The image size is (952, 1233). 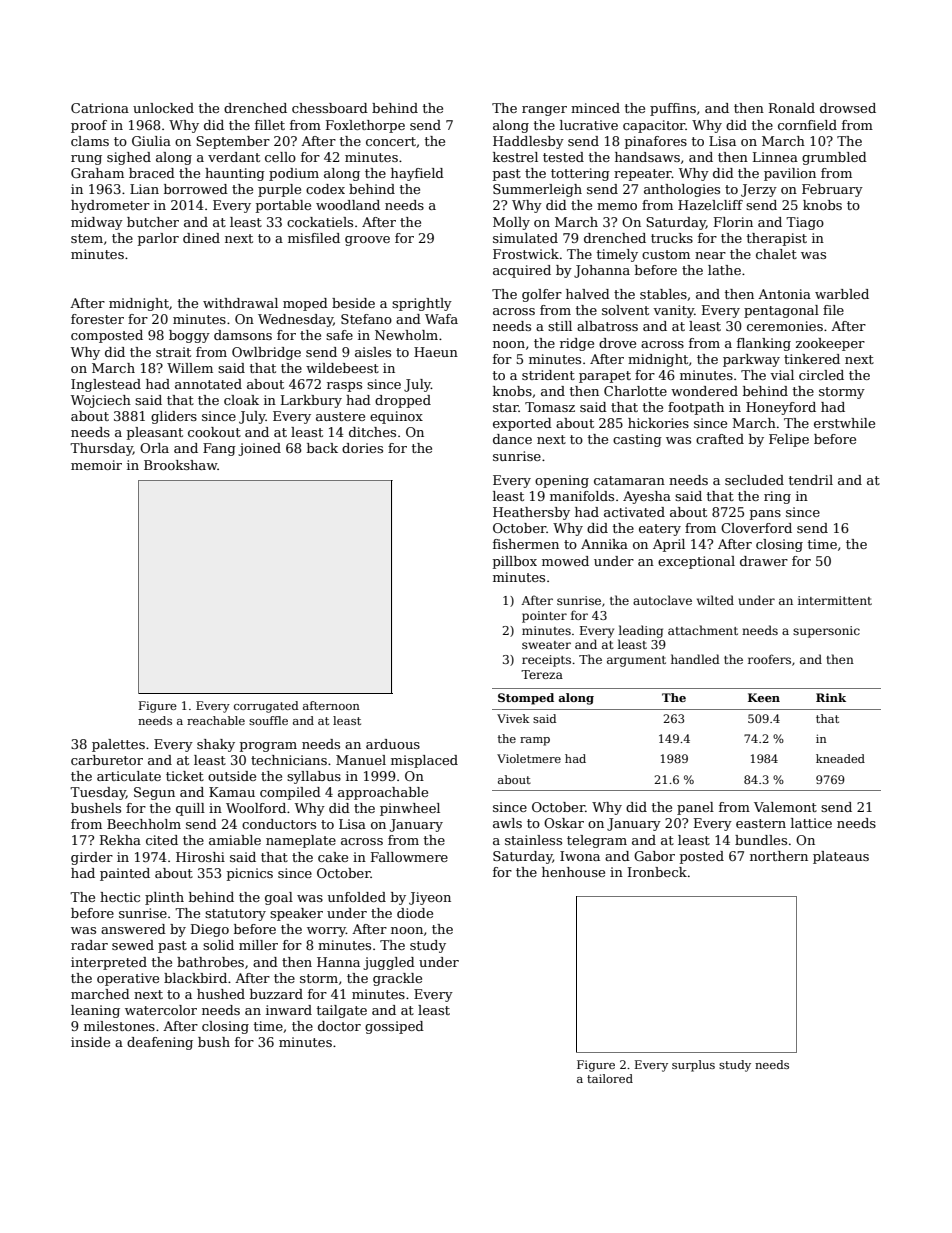 I want to click on parlor, so click(x=158, y=239).
